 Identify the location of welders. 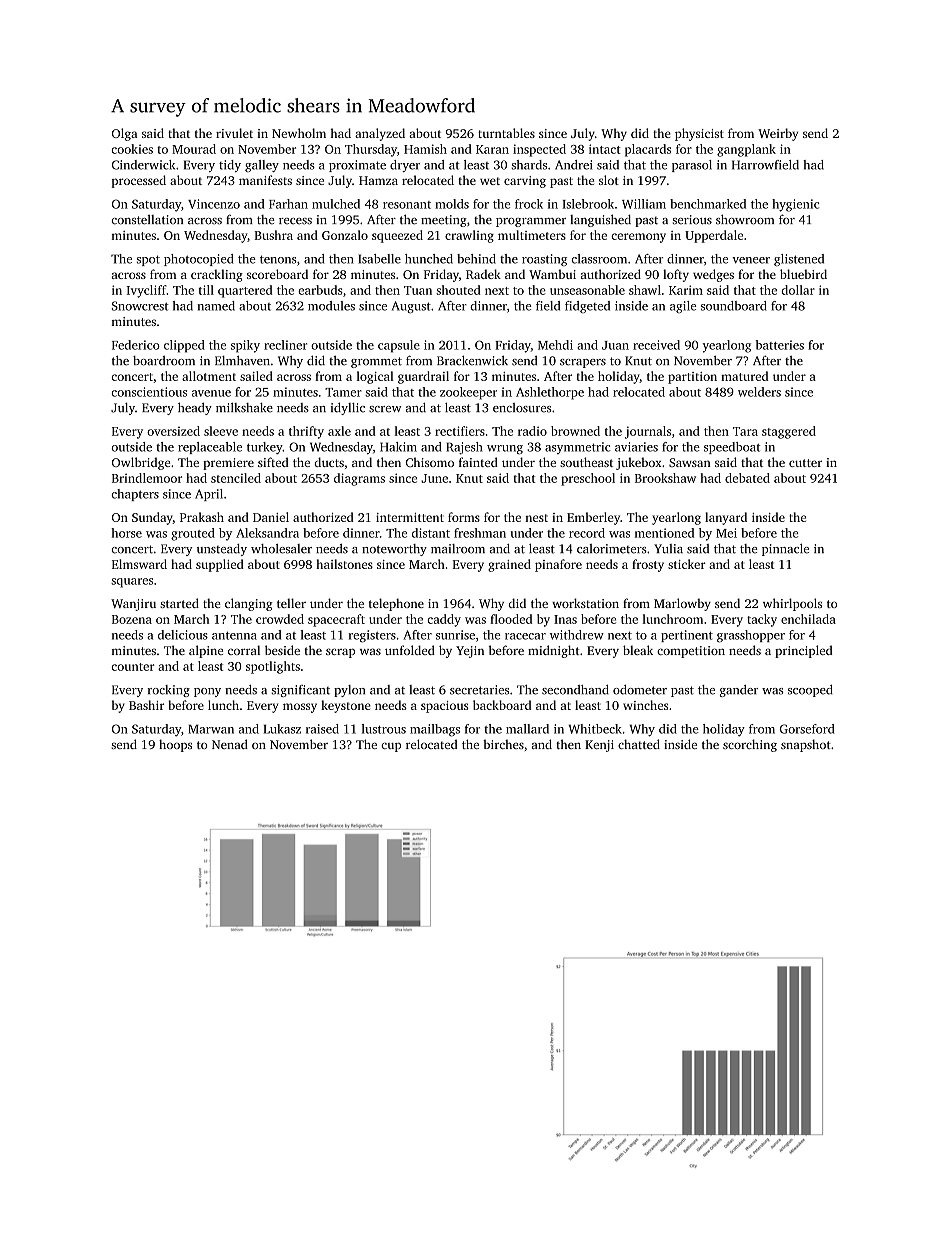
(759, 392).
